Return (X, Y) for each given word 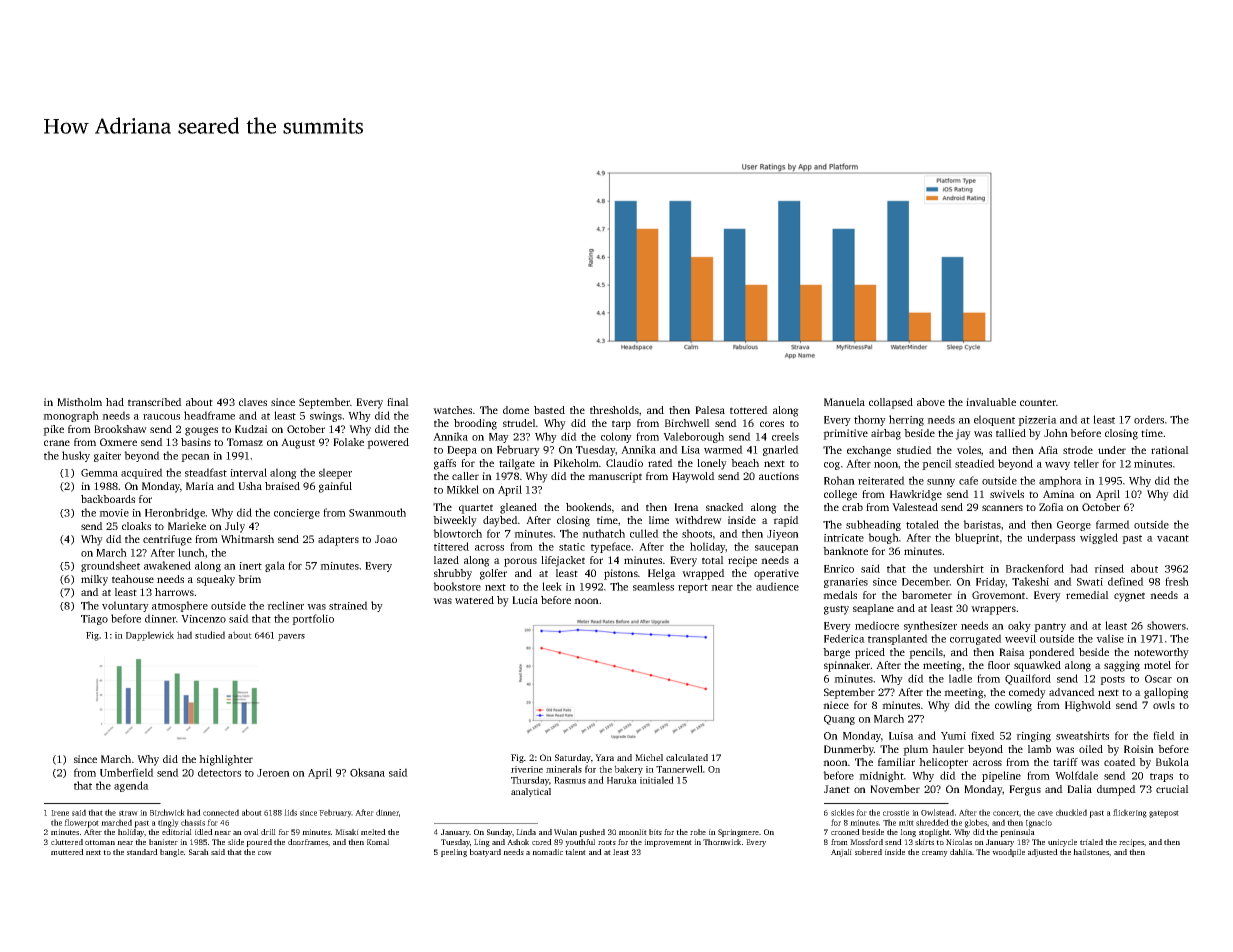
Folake (348, 442)
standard (142, 852)
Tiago (94, 620)
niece (836, 705)
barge (836, 653)
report (693, 588)
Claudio (624, 463)
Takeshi (1030, 581)
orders (1149, 419)
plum (915, 750)
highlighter (226, 760)
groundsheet (110, 566)
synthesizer (930, 626)
